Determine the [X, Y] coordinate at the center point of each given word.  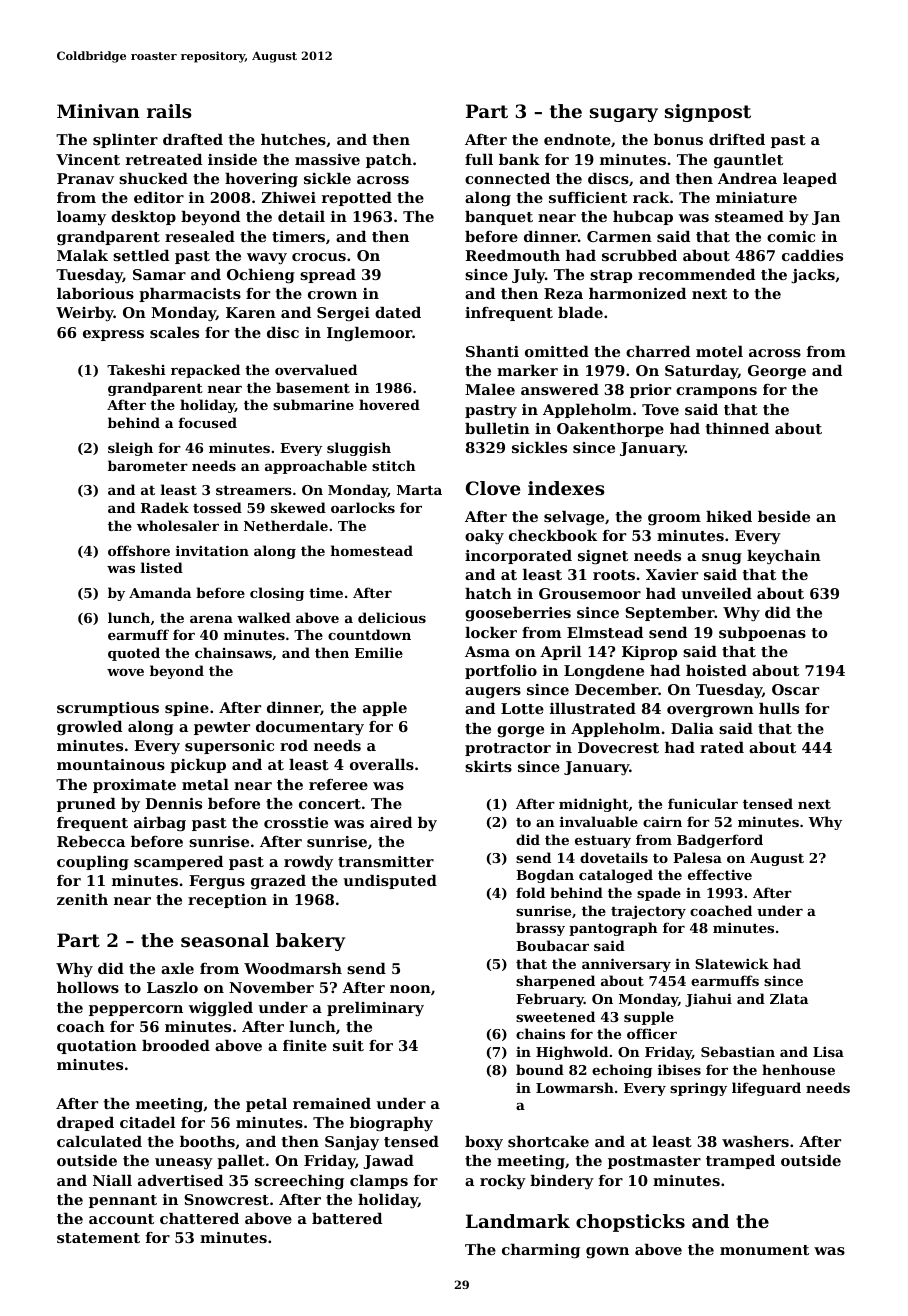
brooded [176, 1045]
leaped [810, 180]
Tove [660, 409]
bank [519, 159]
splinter [125, 141]
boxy [484, 1143]
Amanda [160, 592]
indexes [566, 488]
